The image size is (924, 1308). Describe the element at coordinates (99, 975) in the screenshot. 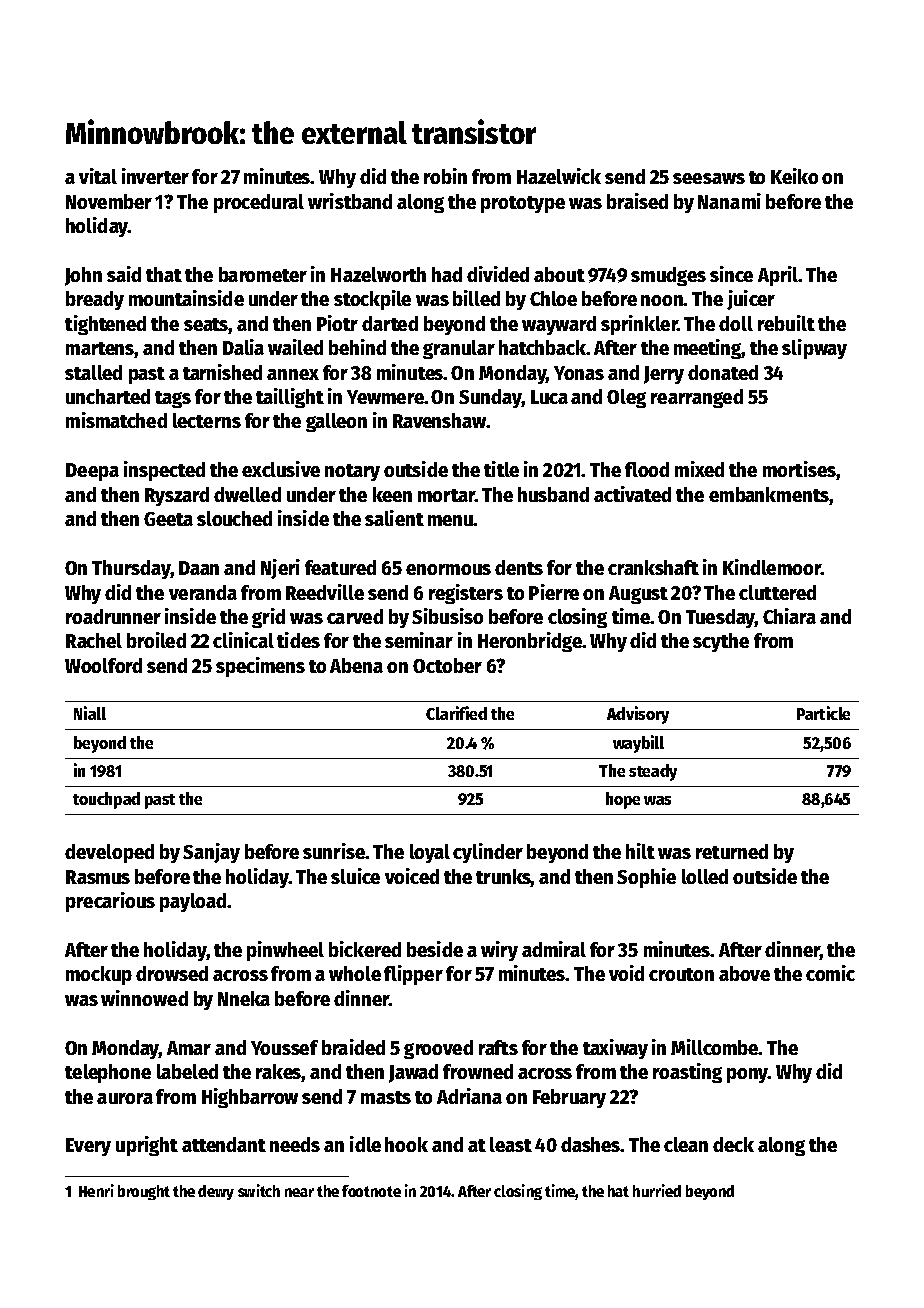

I see `mockup` at that location.
